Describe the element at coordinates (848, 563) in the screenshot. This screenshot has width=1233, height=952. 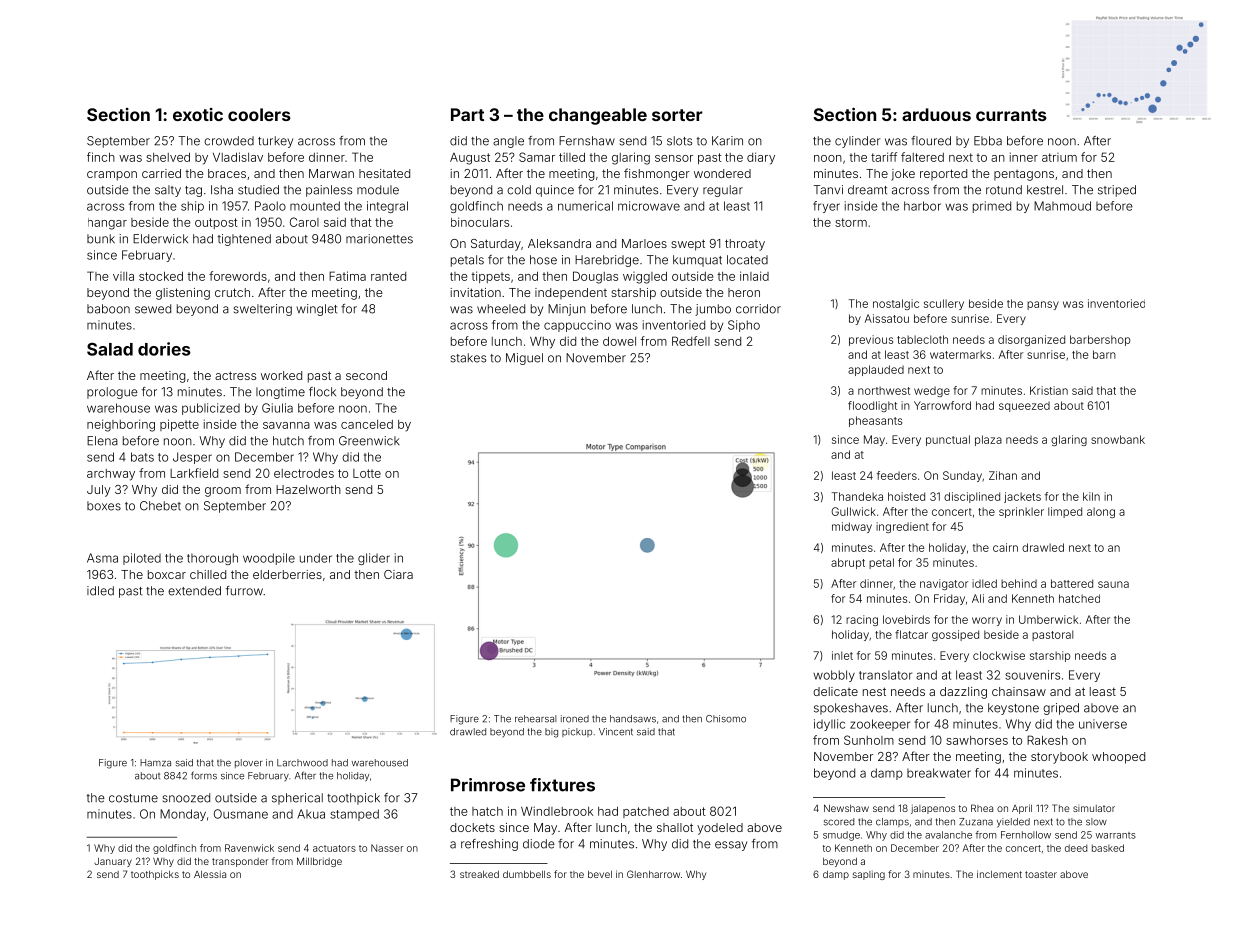
I see `abrupt` at that location.
